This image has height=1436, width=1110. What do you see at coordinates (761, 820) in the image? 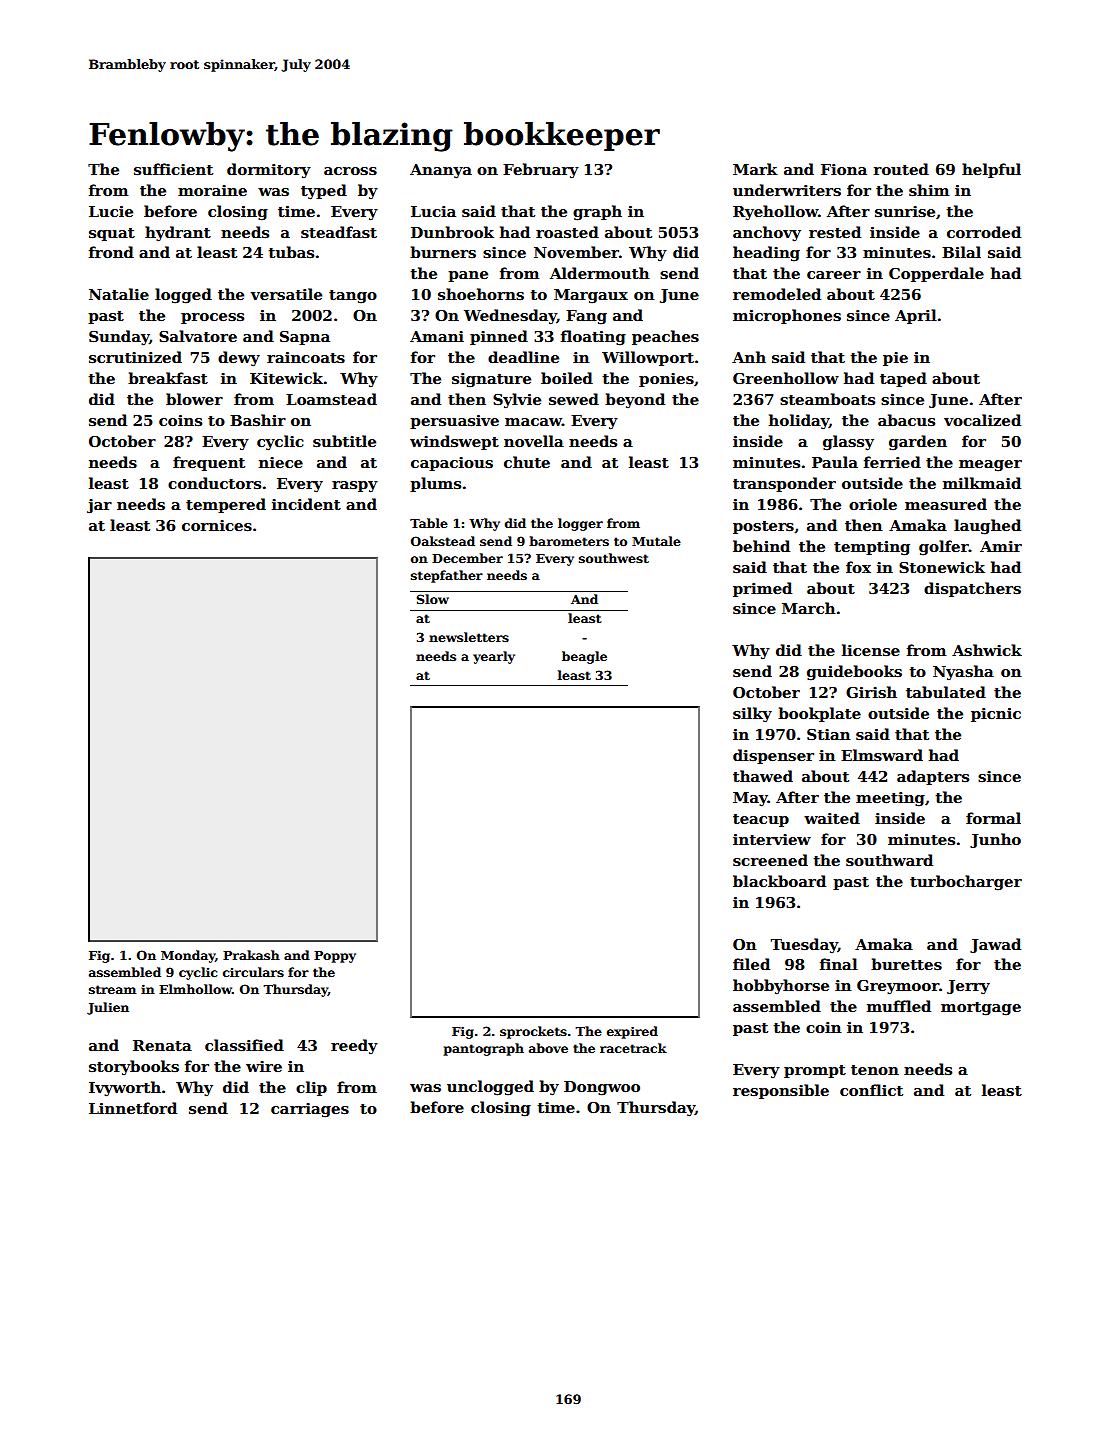
I see `teacup` at bounding box center [761, 820].
